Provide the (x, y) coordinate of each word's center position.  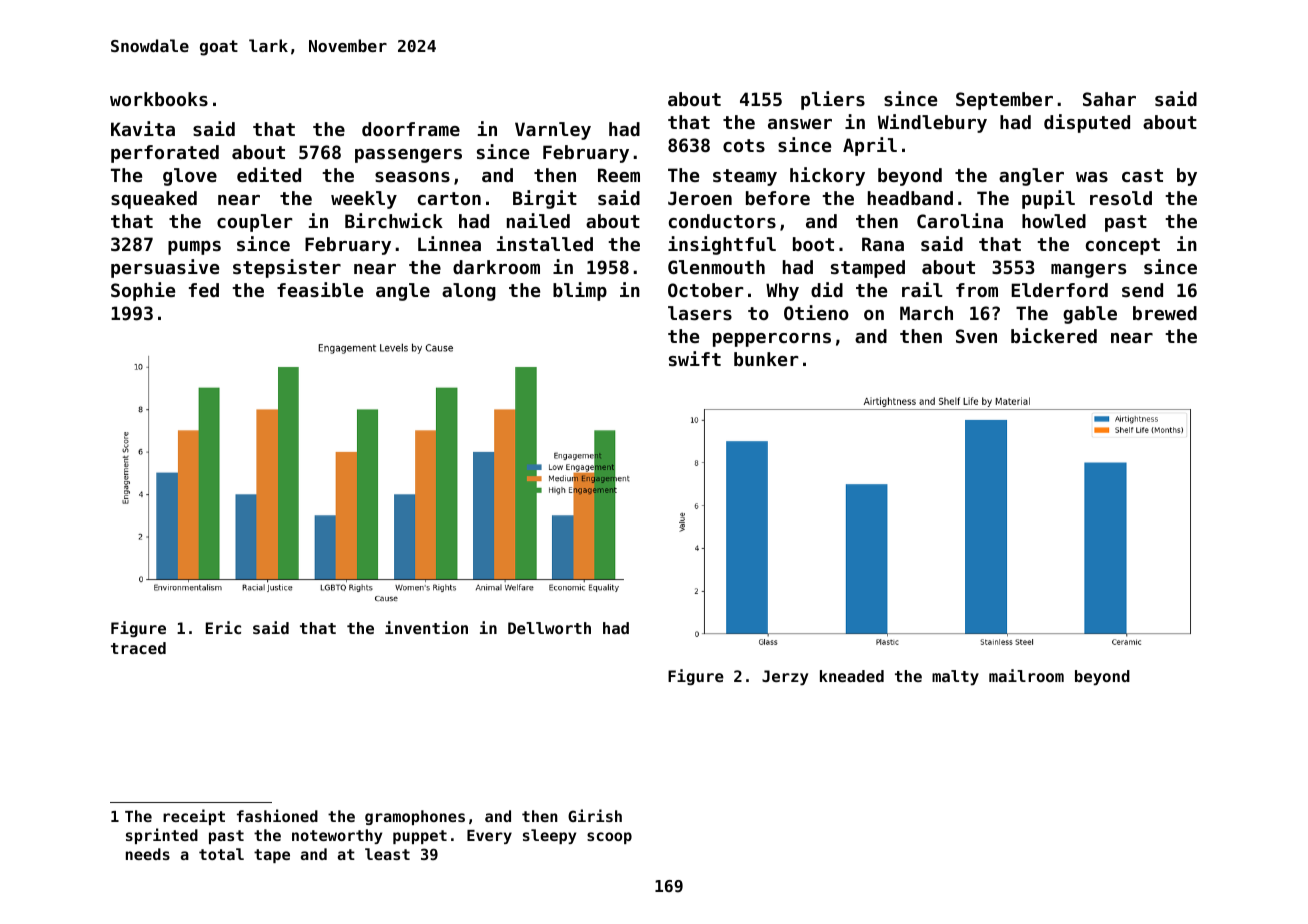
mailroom (1026, 675)
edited (269, 174)
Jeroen (700, 198)
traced (138, 648)
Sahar (1109, 99)
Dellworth (549, 628)
